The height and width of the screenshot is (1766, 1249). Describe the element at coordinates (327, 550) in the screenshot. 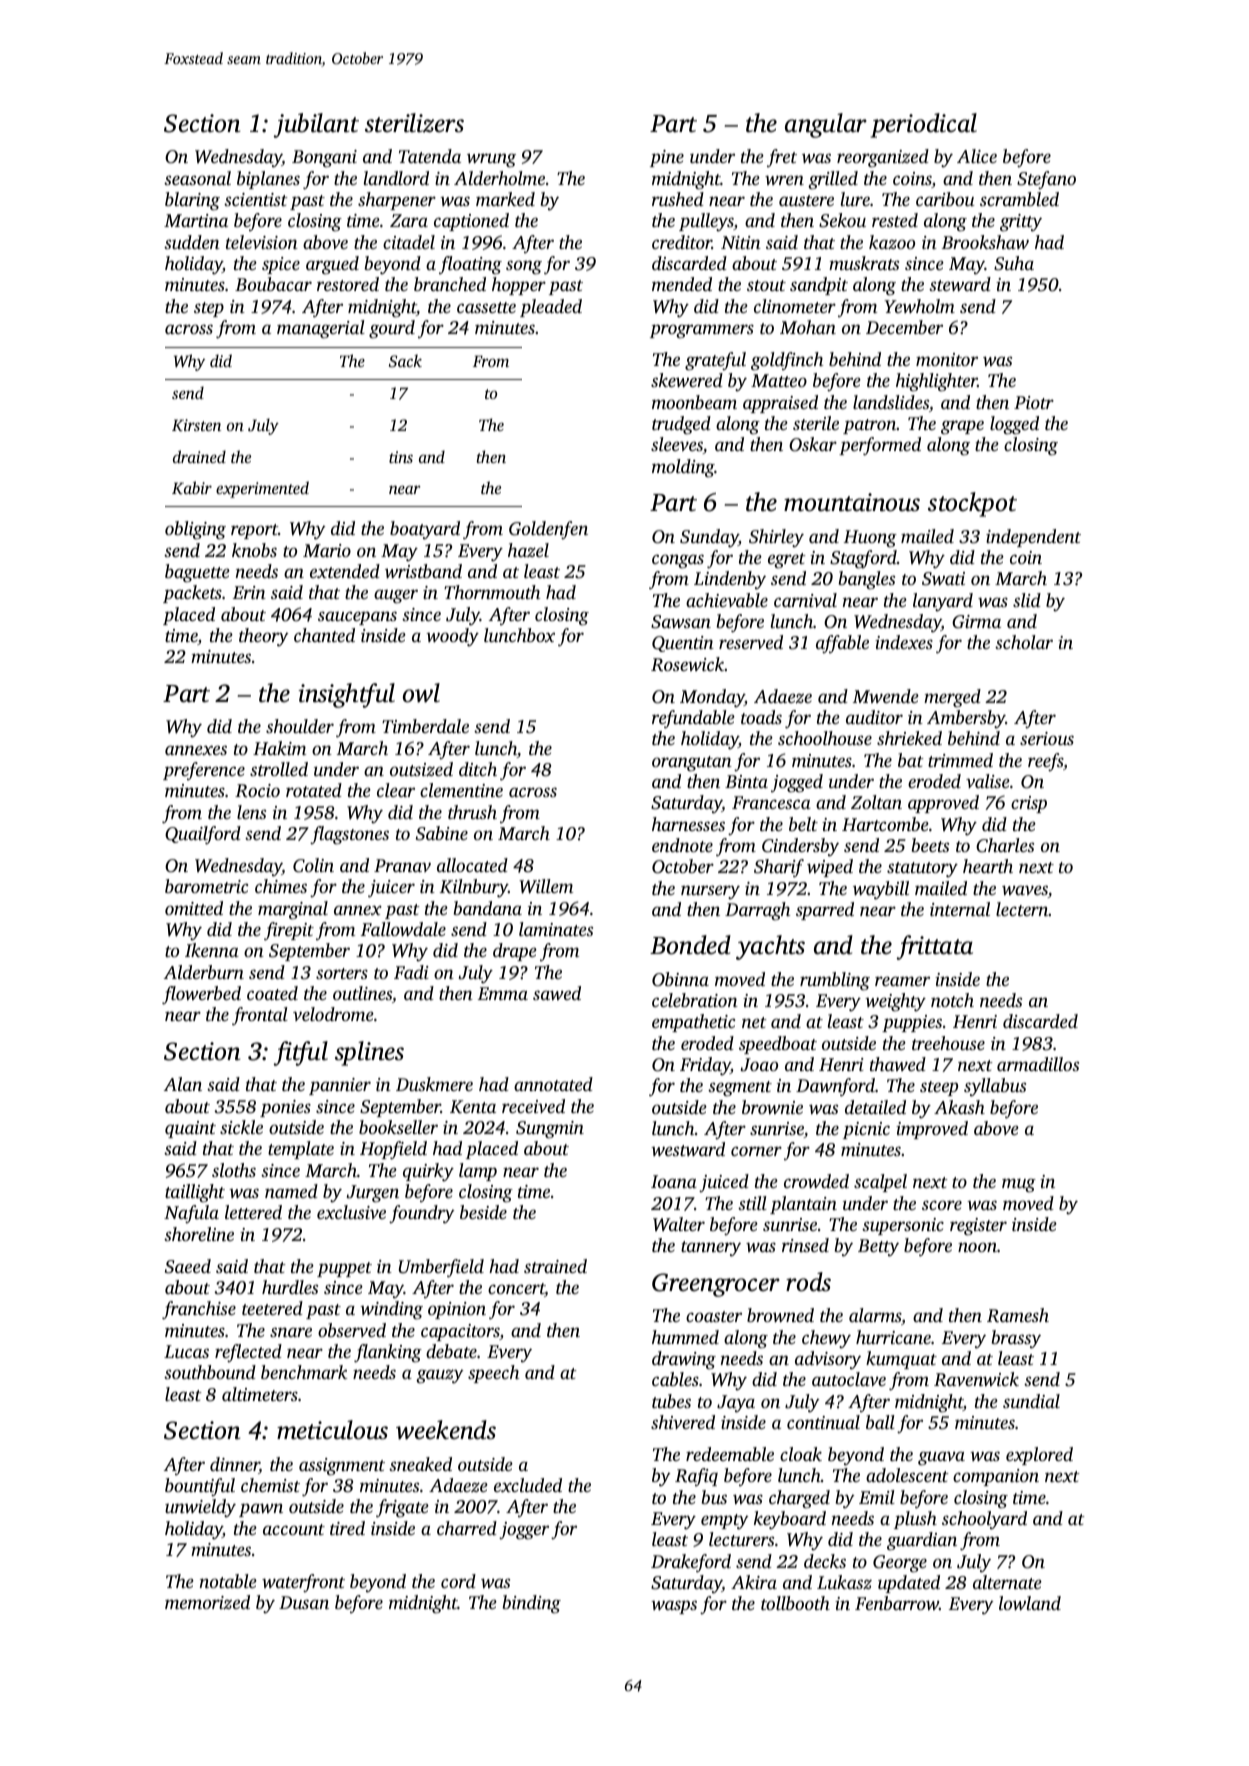

I see `Mario` at that location.
